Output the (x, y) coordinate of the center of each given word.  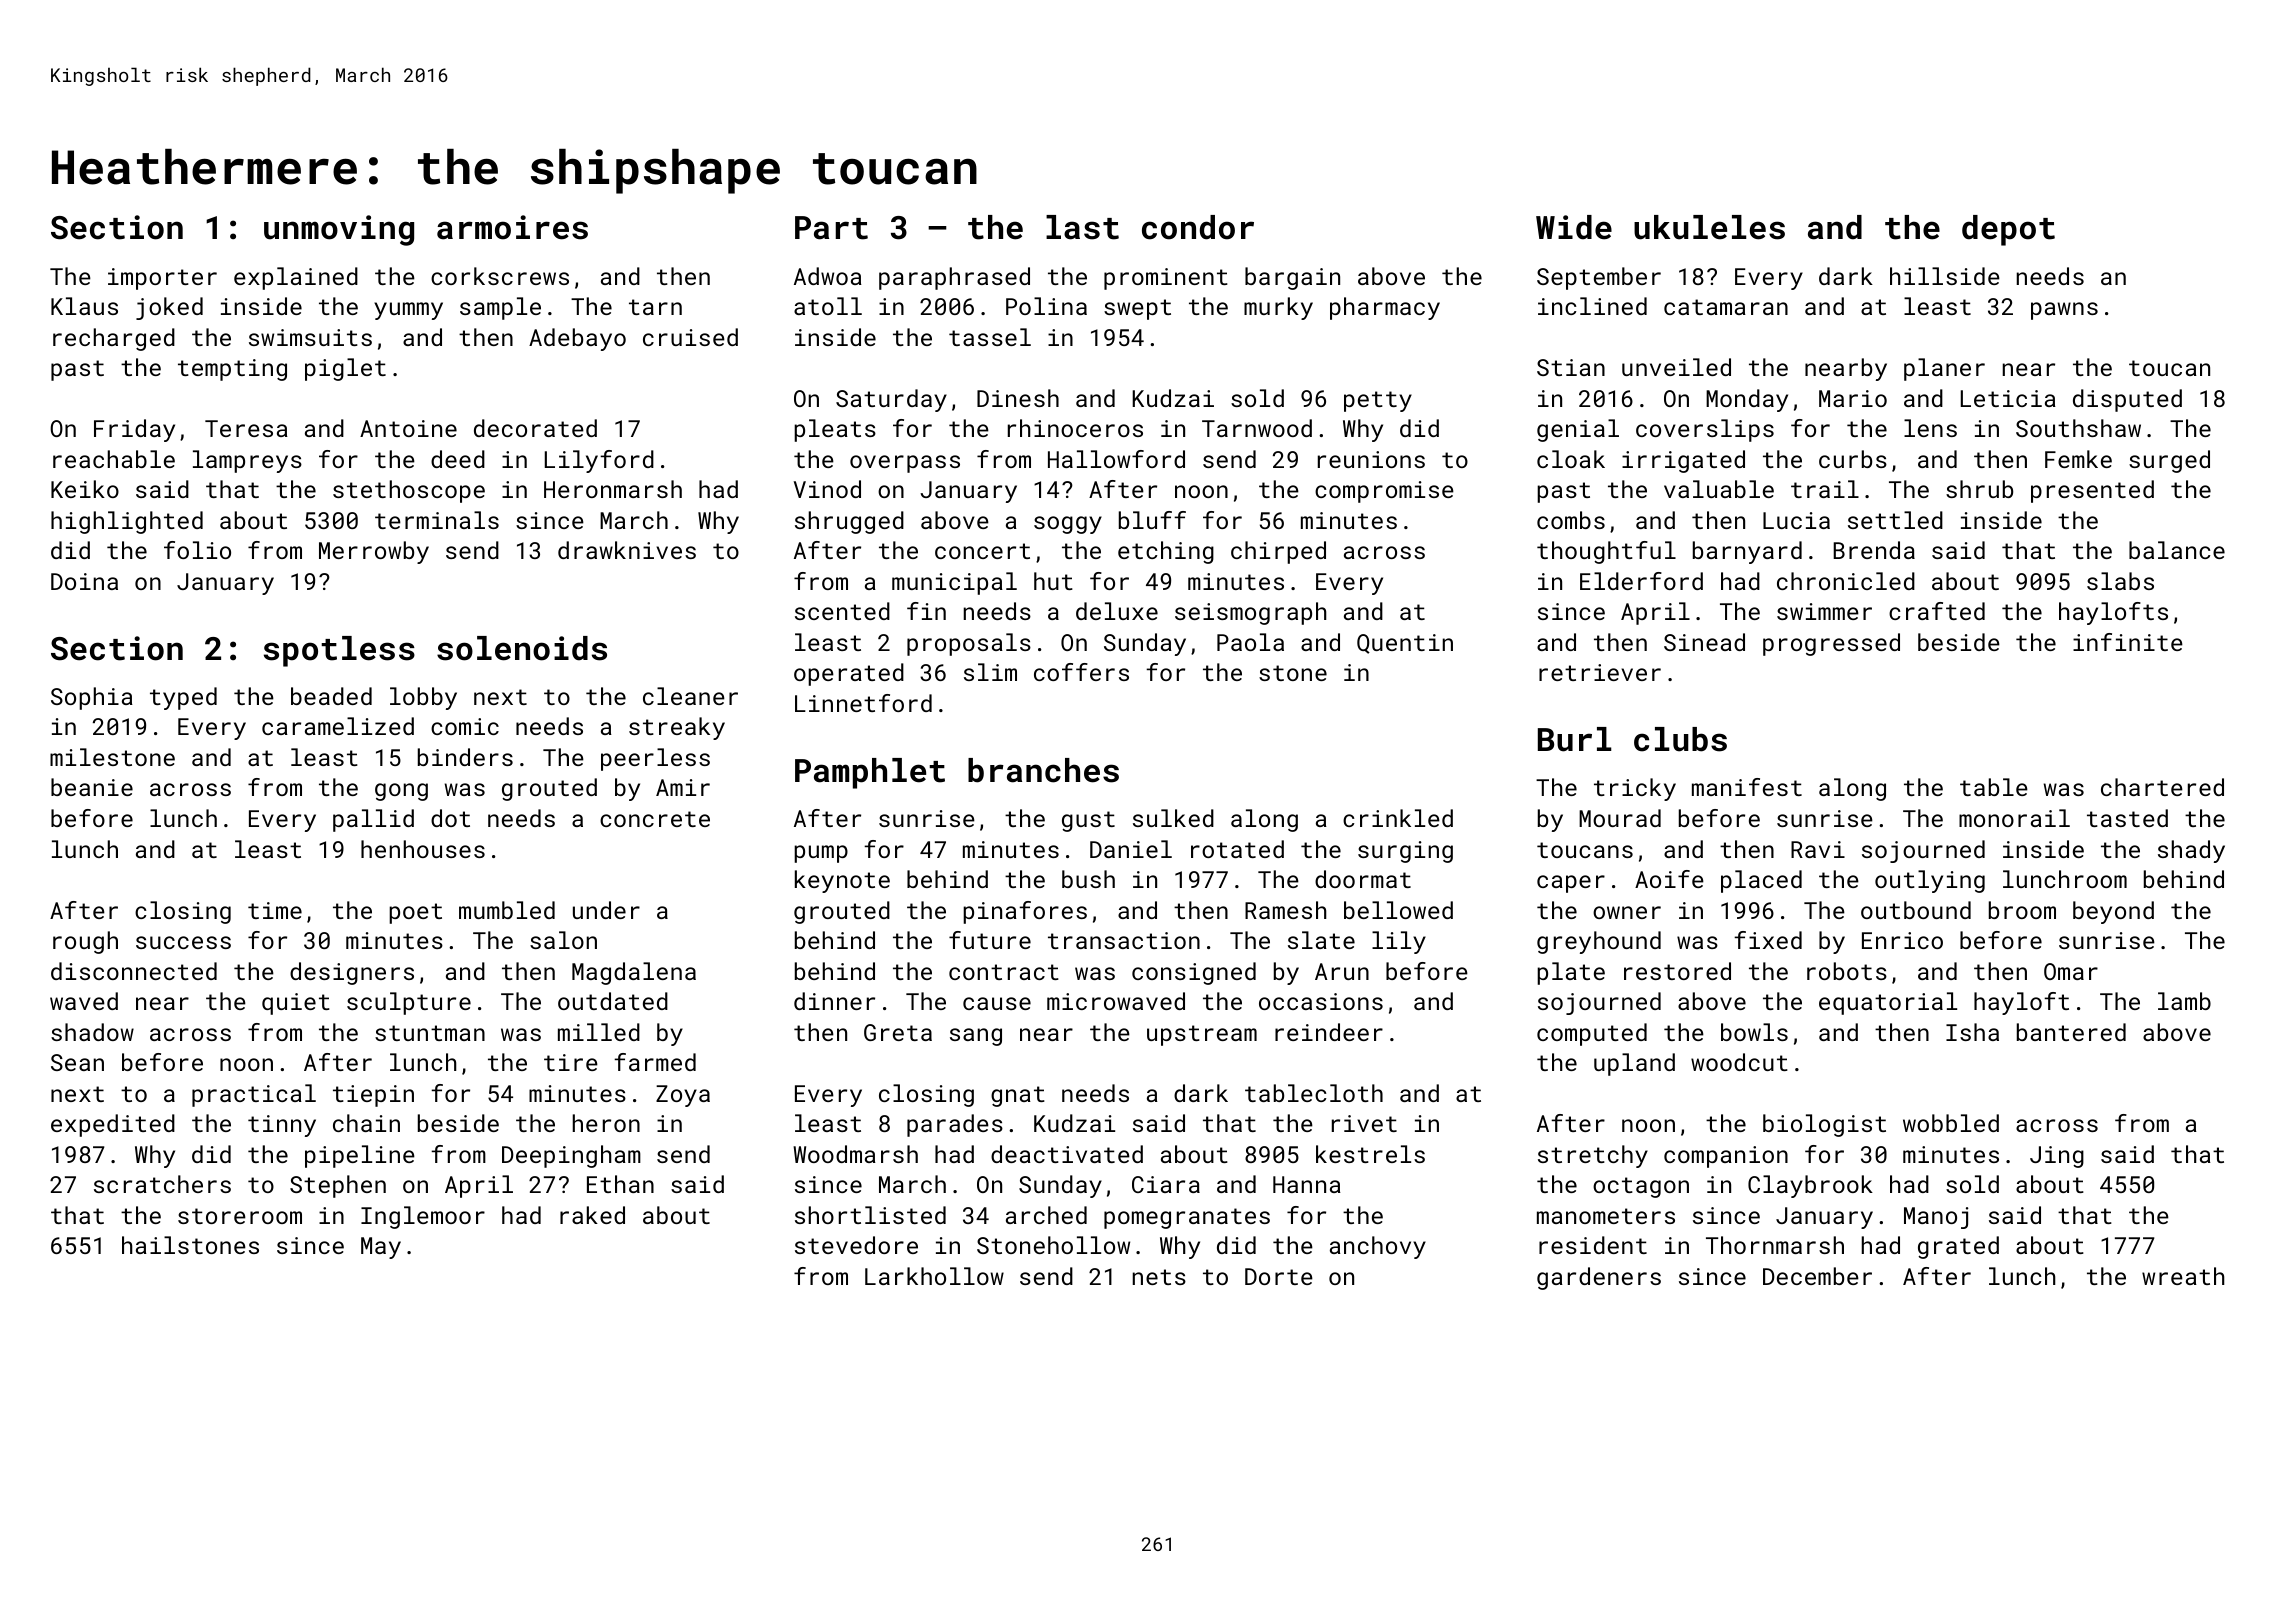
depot (2008, 230)
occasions (1321, 1001)
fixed (1768, 940)
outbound (1916, 910)
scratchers (162, 1184)
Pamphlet (870, 773)
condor (1198, 227)
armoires (512, 227)
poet (415, 913)
